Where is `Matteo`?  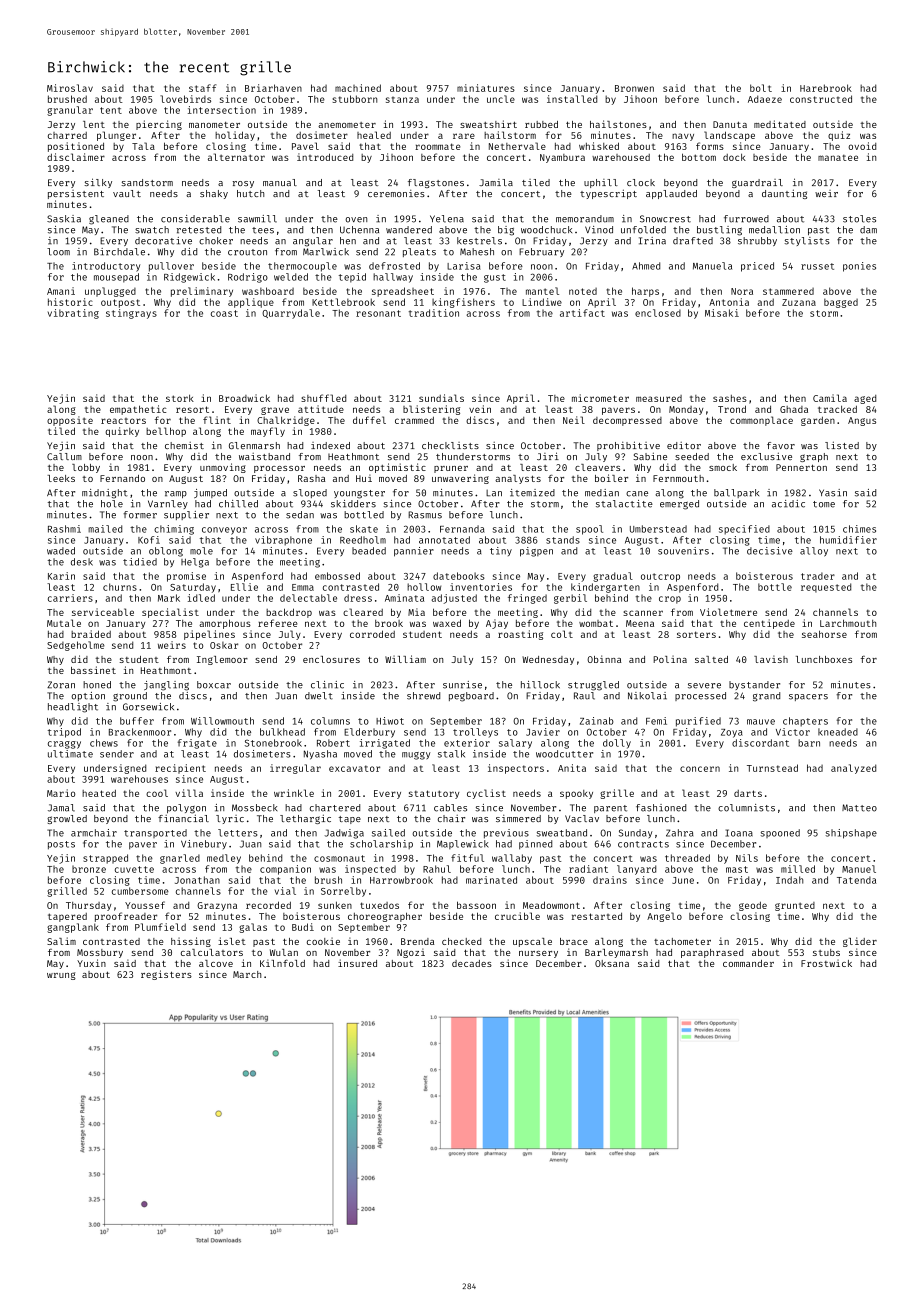 Matteo is located at coordinates (859, 808).
